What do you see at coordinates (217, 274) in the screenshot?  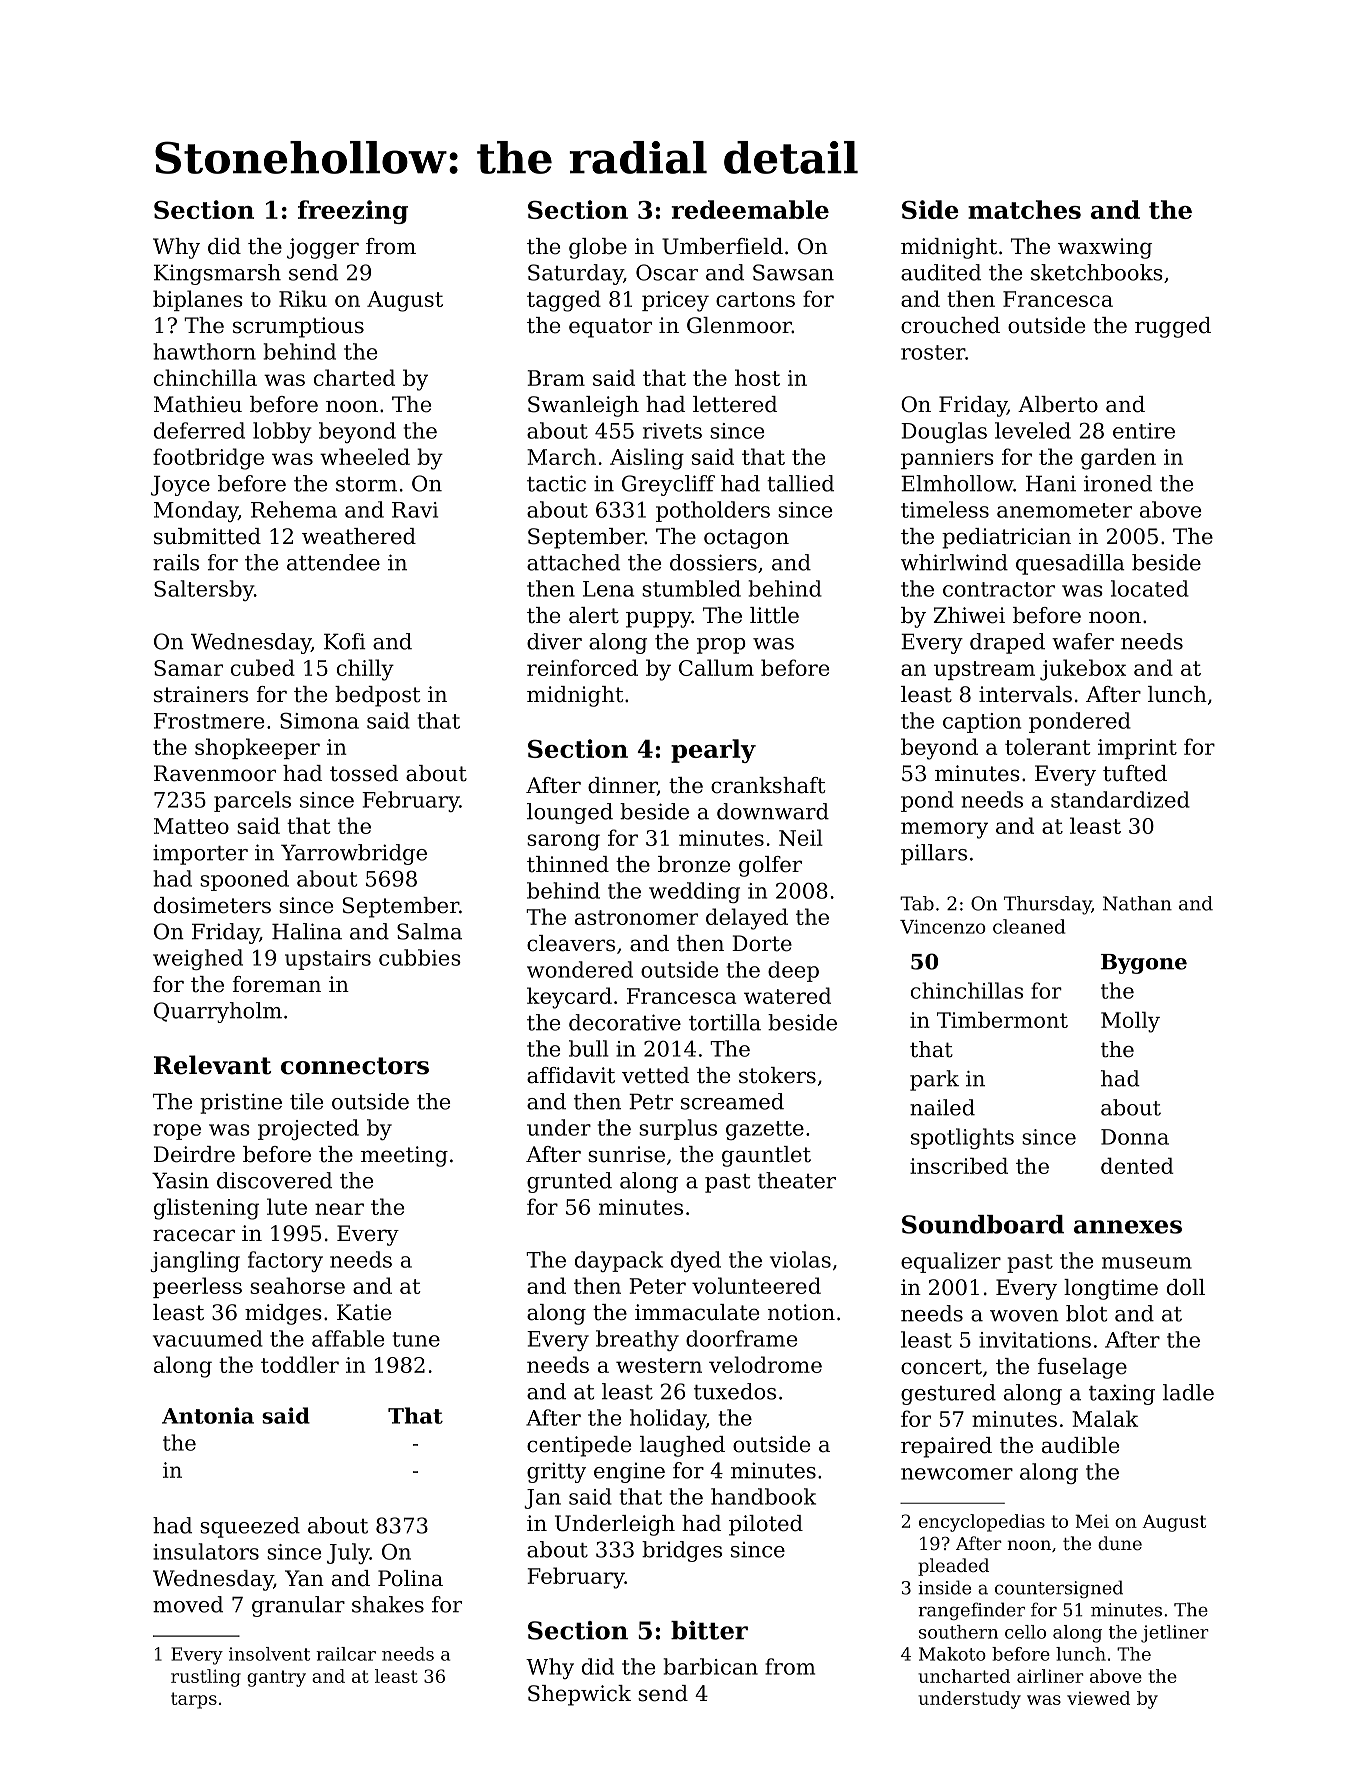 I see `Kingsmarsh` at bounding box center [217, 274].
